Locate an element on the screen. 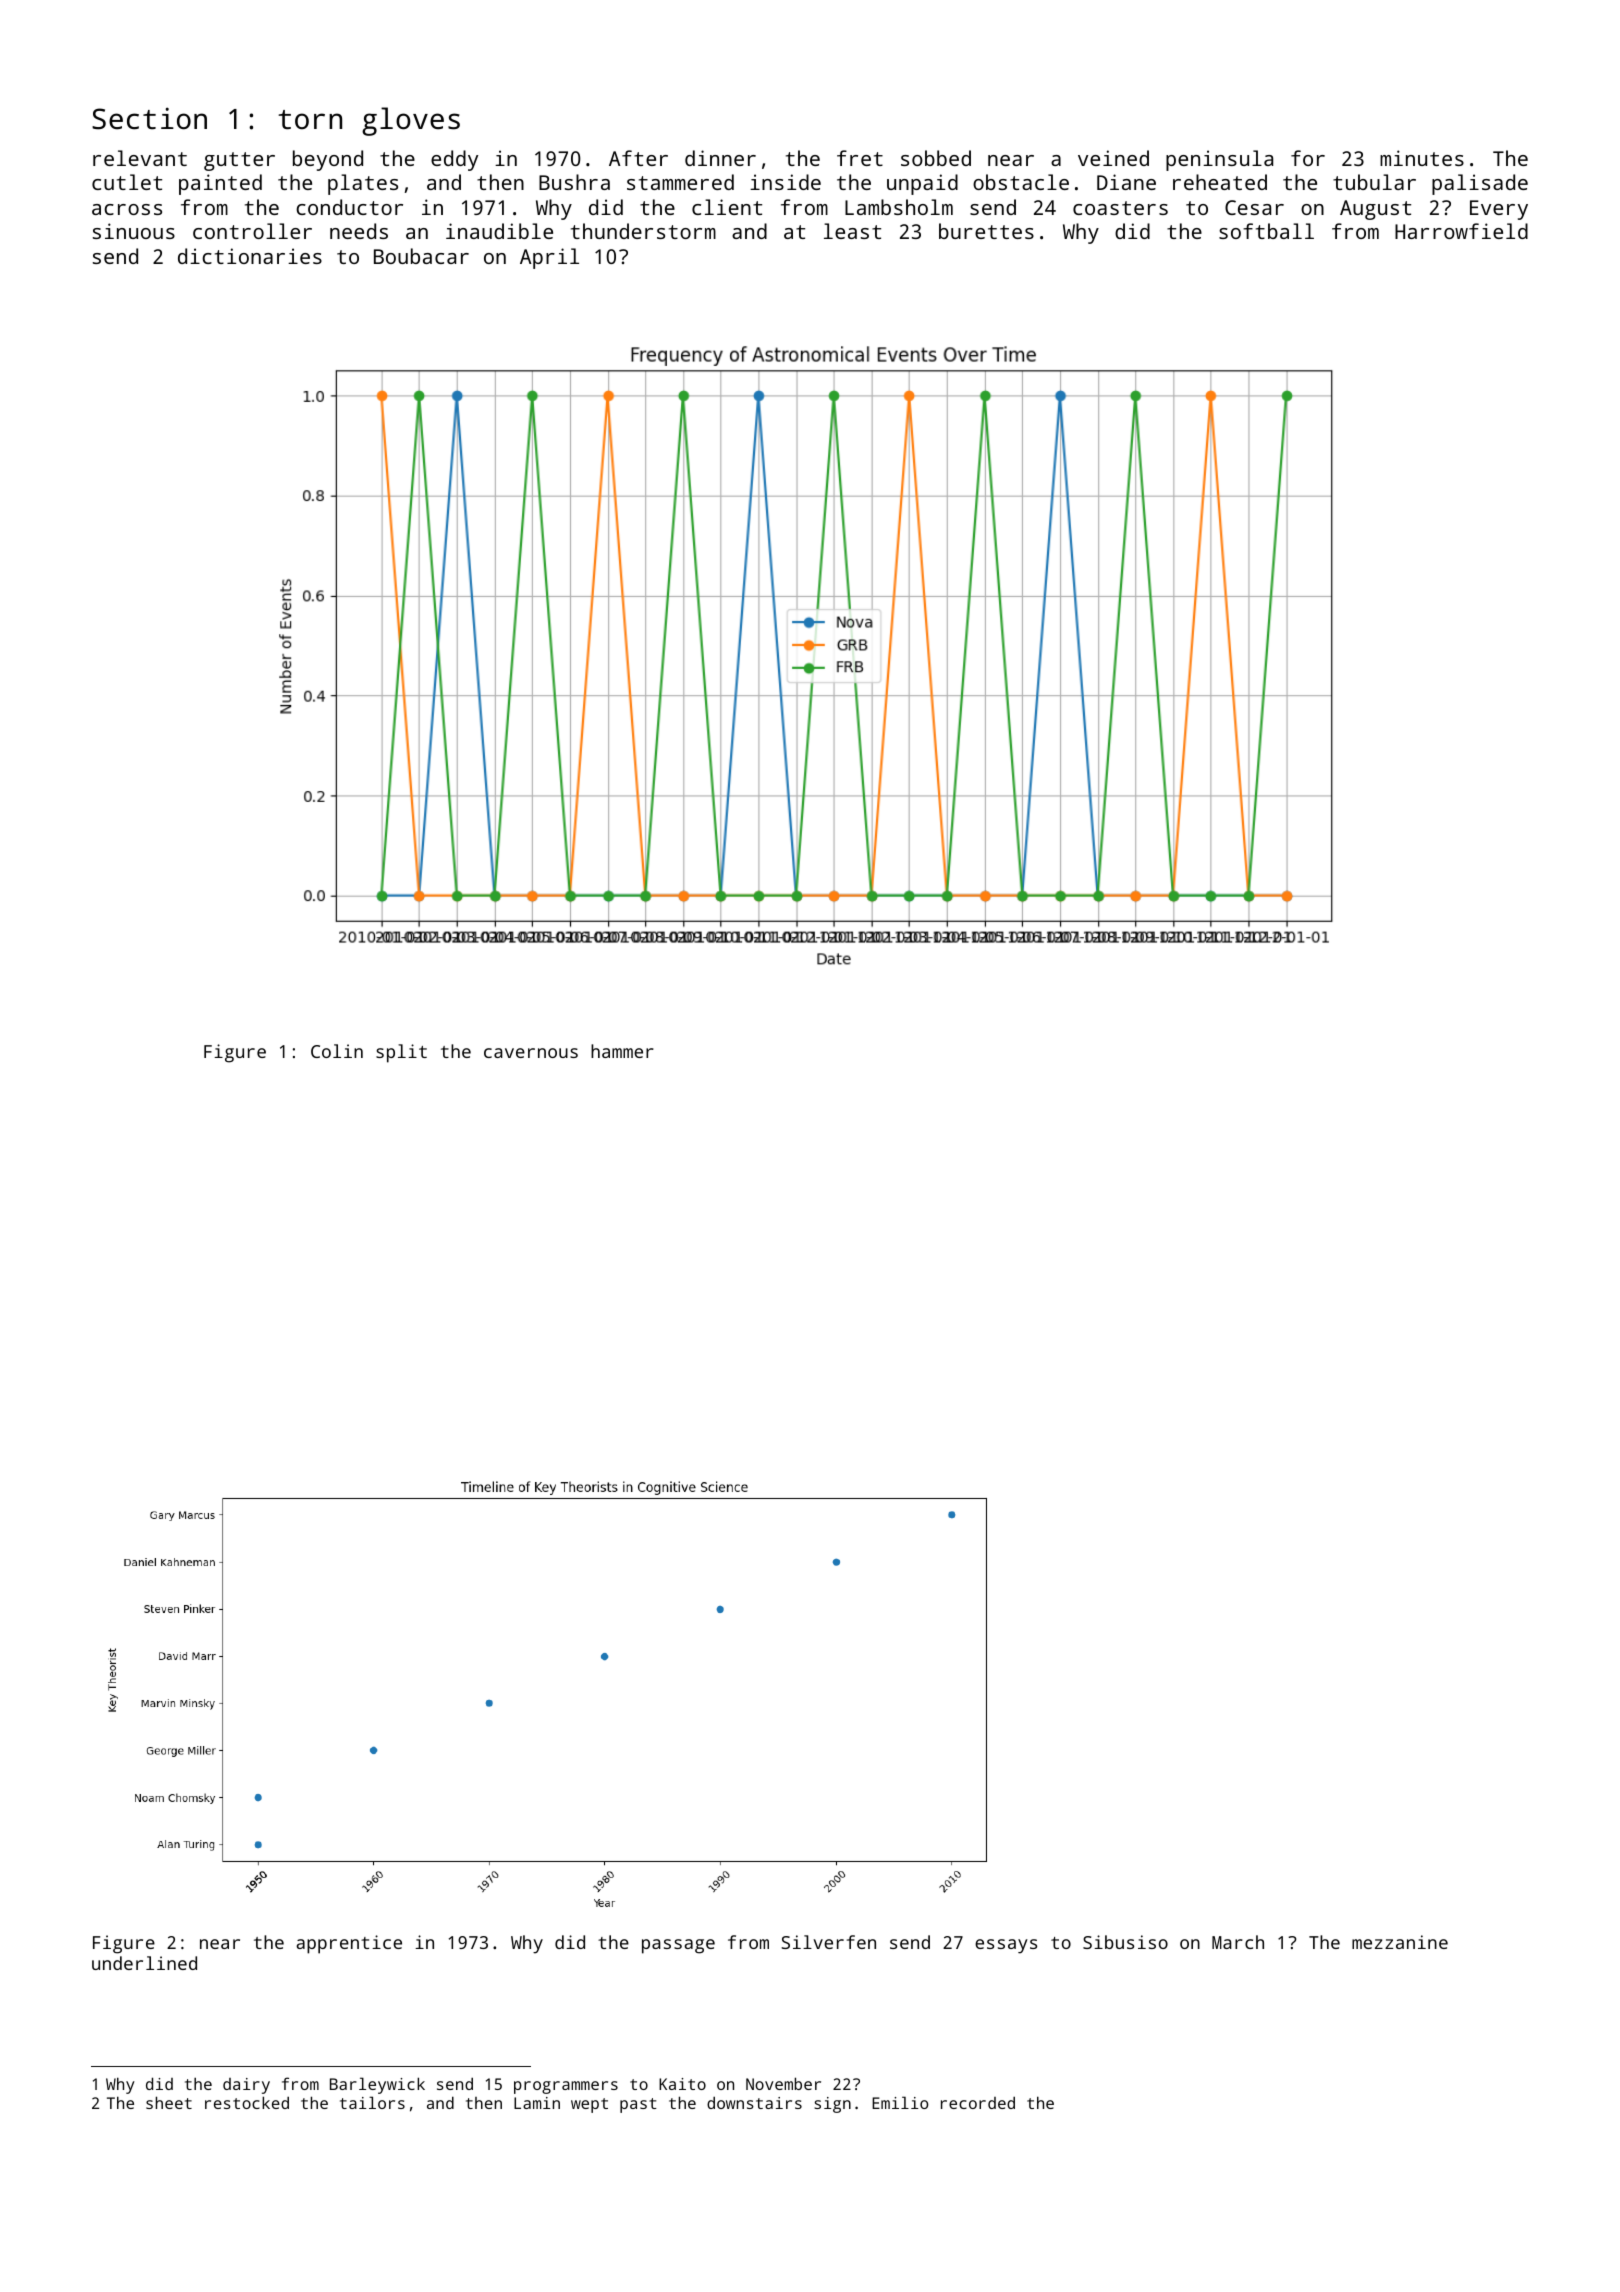  passage is located at coordinates (678, 1946).
